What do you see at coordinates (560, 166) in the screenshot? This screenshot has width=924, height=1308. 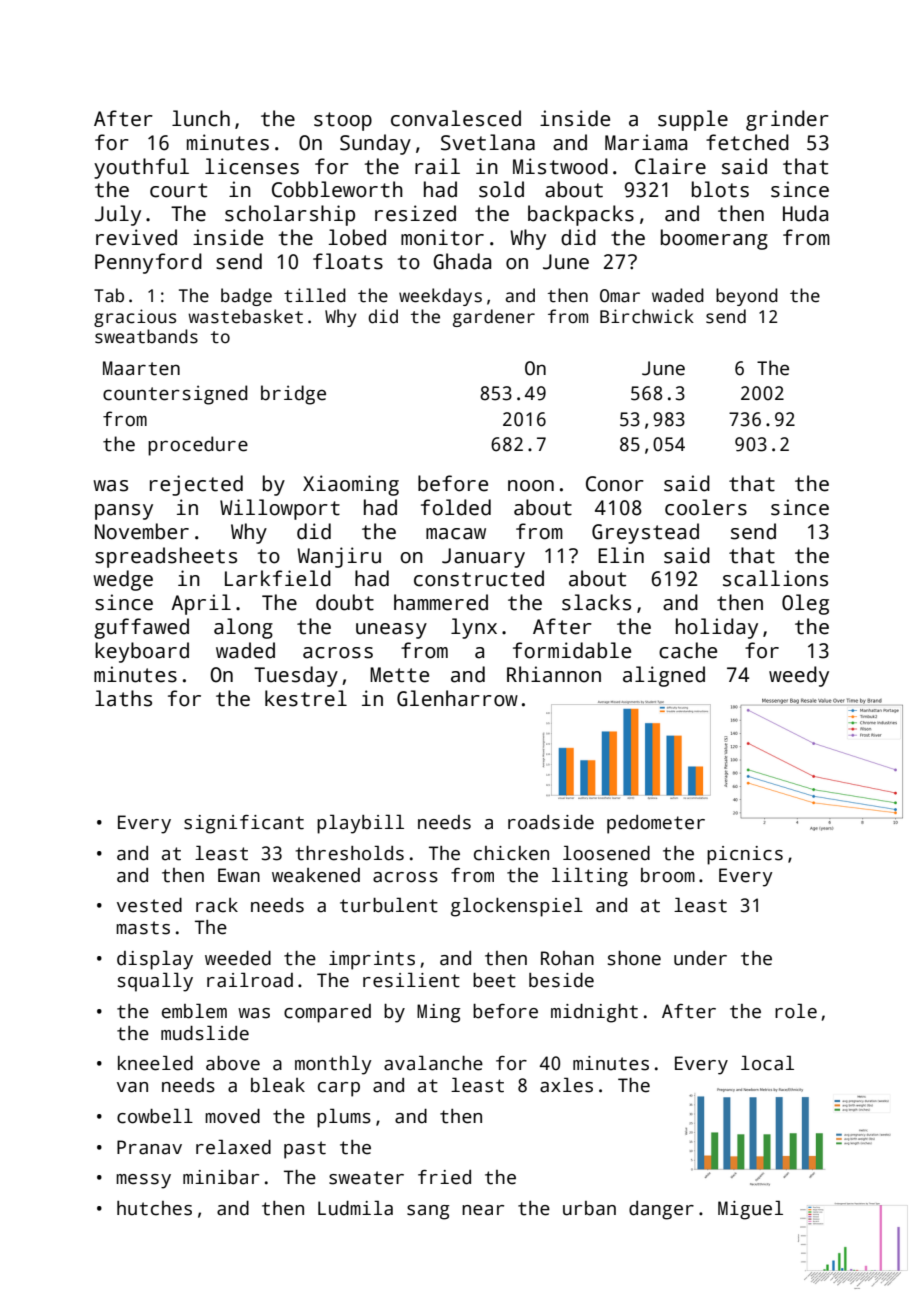 I see `Mistwood` at bounding box center [560, 166].
